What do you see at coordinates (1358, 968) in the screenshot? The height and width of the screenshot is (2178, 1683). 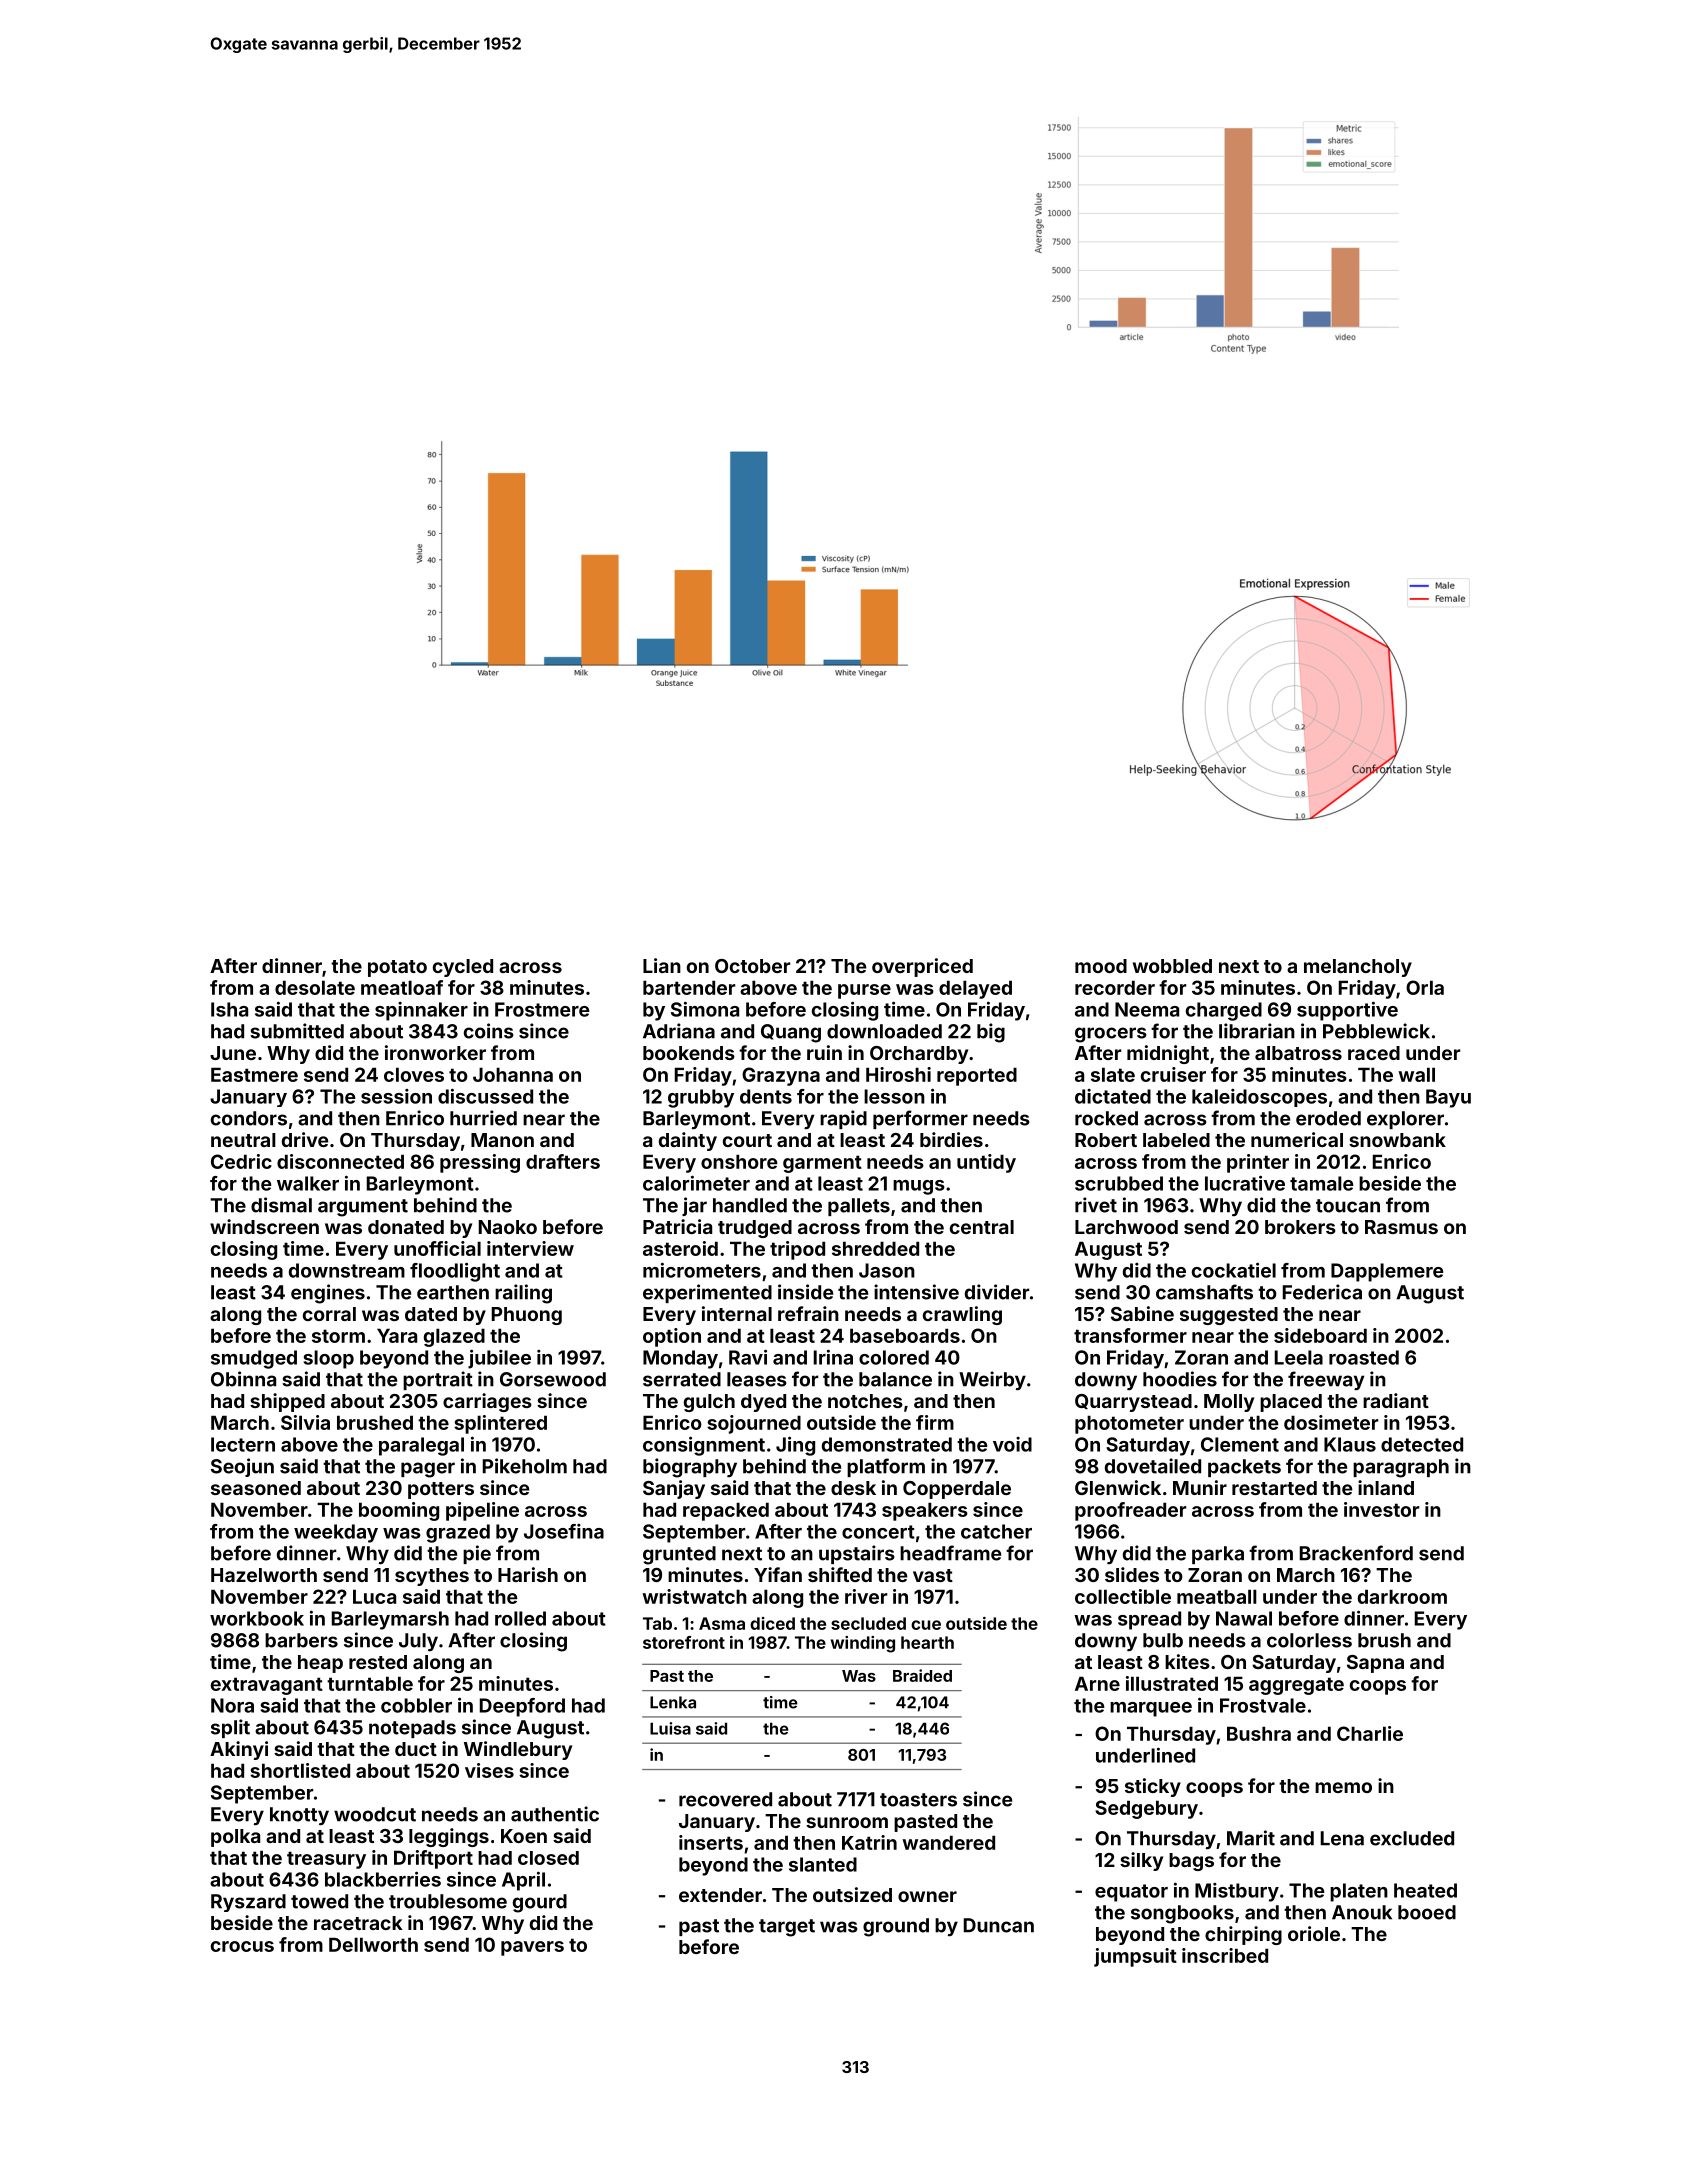 I see `melancholy` at bounding box center [1358, 968].
